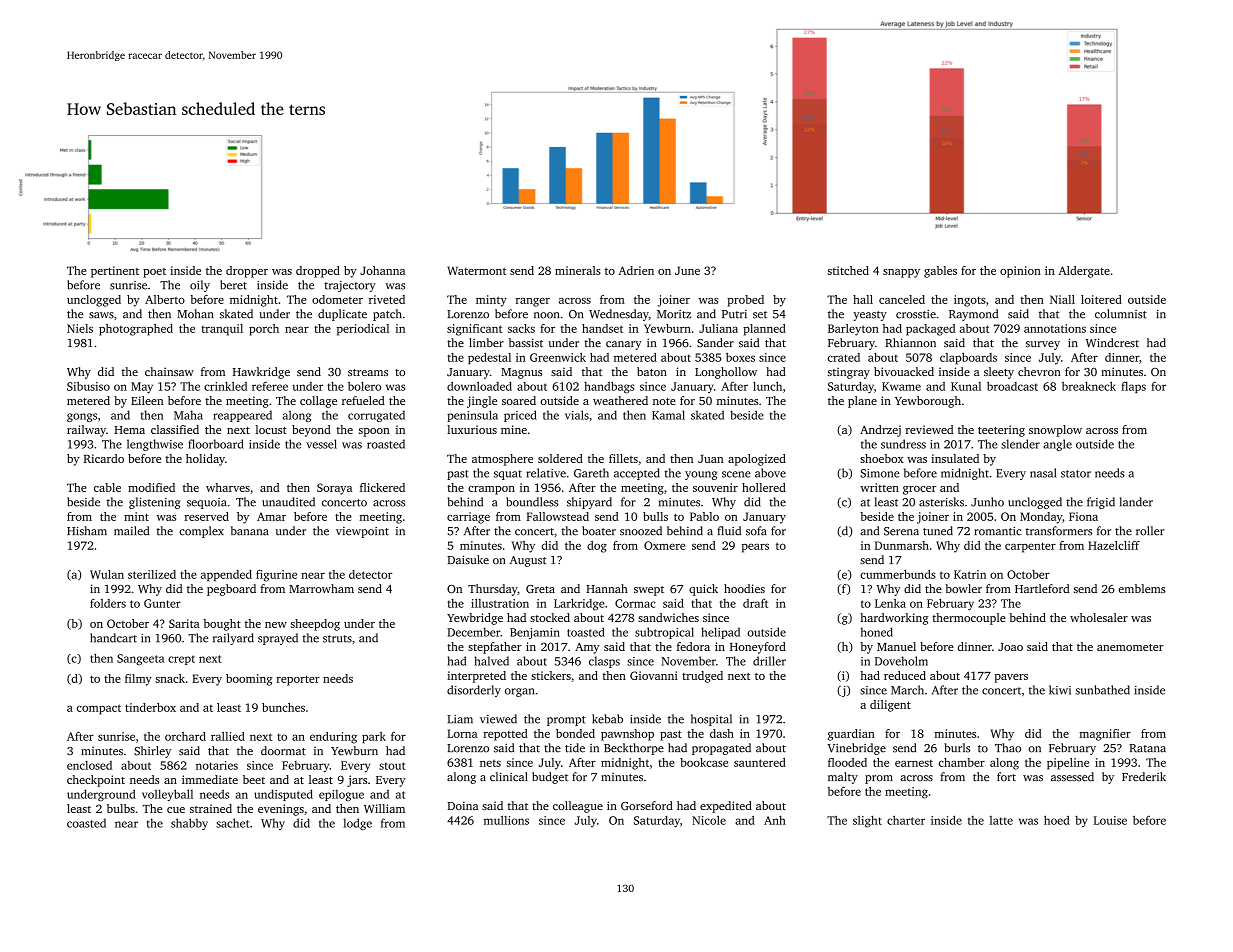 This screenshot has height=952, width=1233. What do you see at coordinates (1084, 272) in the screenshot?
I see `Aldergate` at bounding box center [1084, 272].
